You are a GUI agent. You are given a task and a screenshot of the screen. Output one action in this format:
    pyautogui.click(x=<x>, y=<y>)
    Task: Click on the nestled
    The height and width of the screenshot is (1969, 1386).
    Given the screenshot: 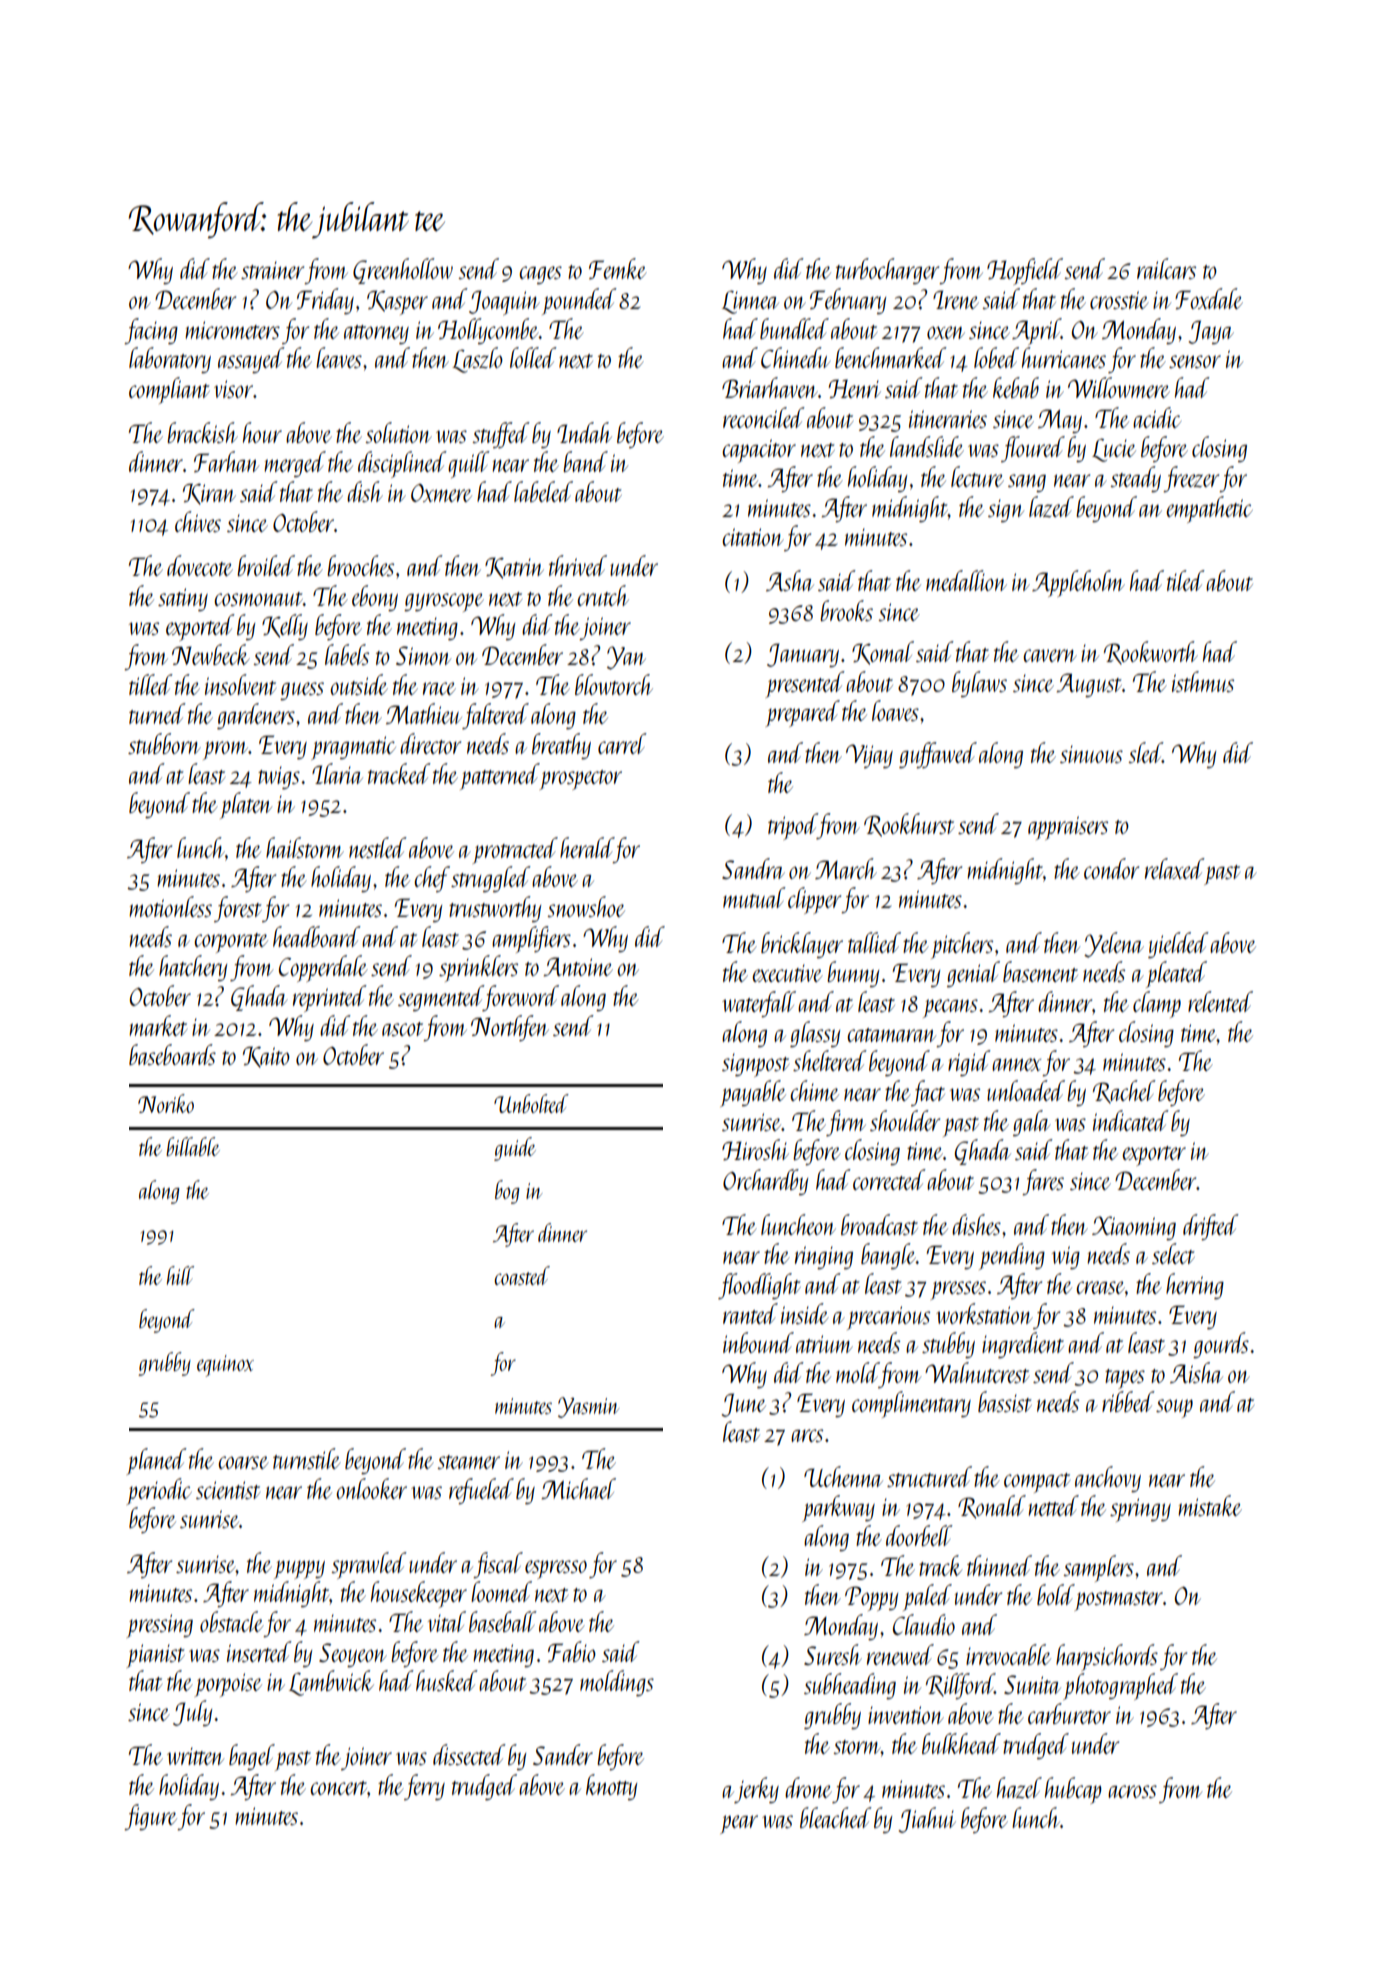 What is the action you would take?
    pyautogui.click(x=378, y=847)
